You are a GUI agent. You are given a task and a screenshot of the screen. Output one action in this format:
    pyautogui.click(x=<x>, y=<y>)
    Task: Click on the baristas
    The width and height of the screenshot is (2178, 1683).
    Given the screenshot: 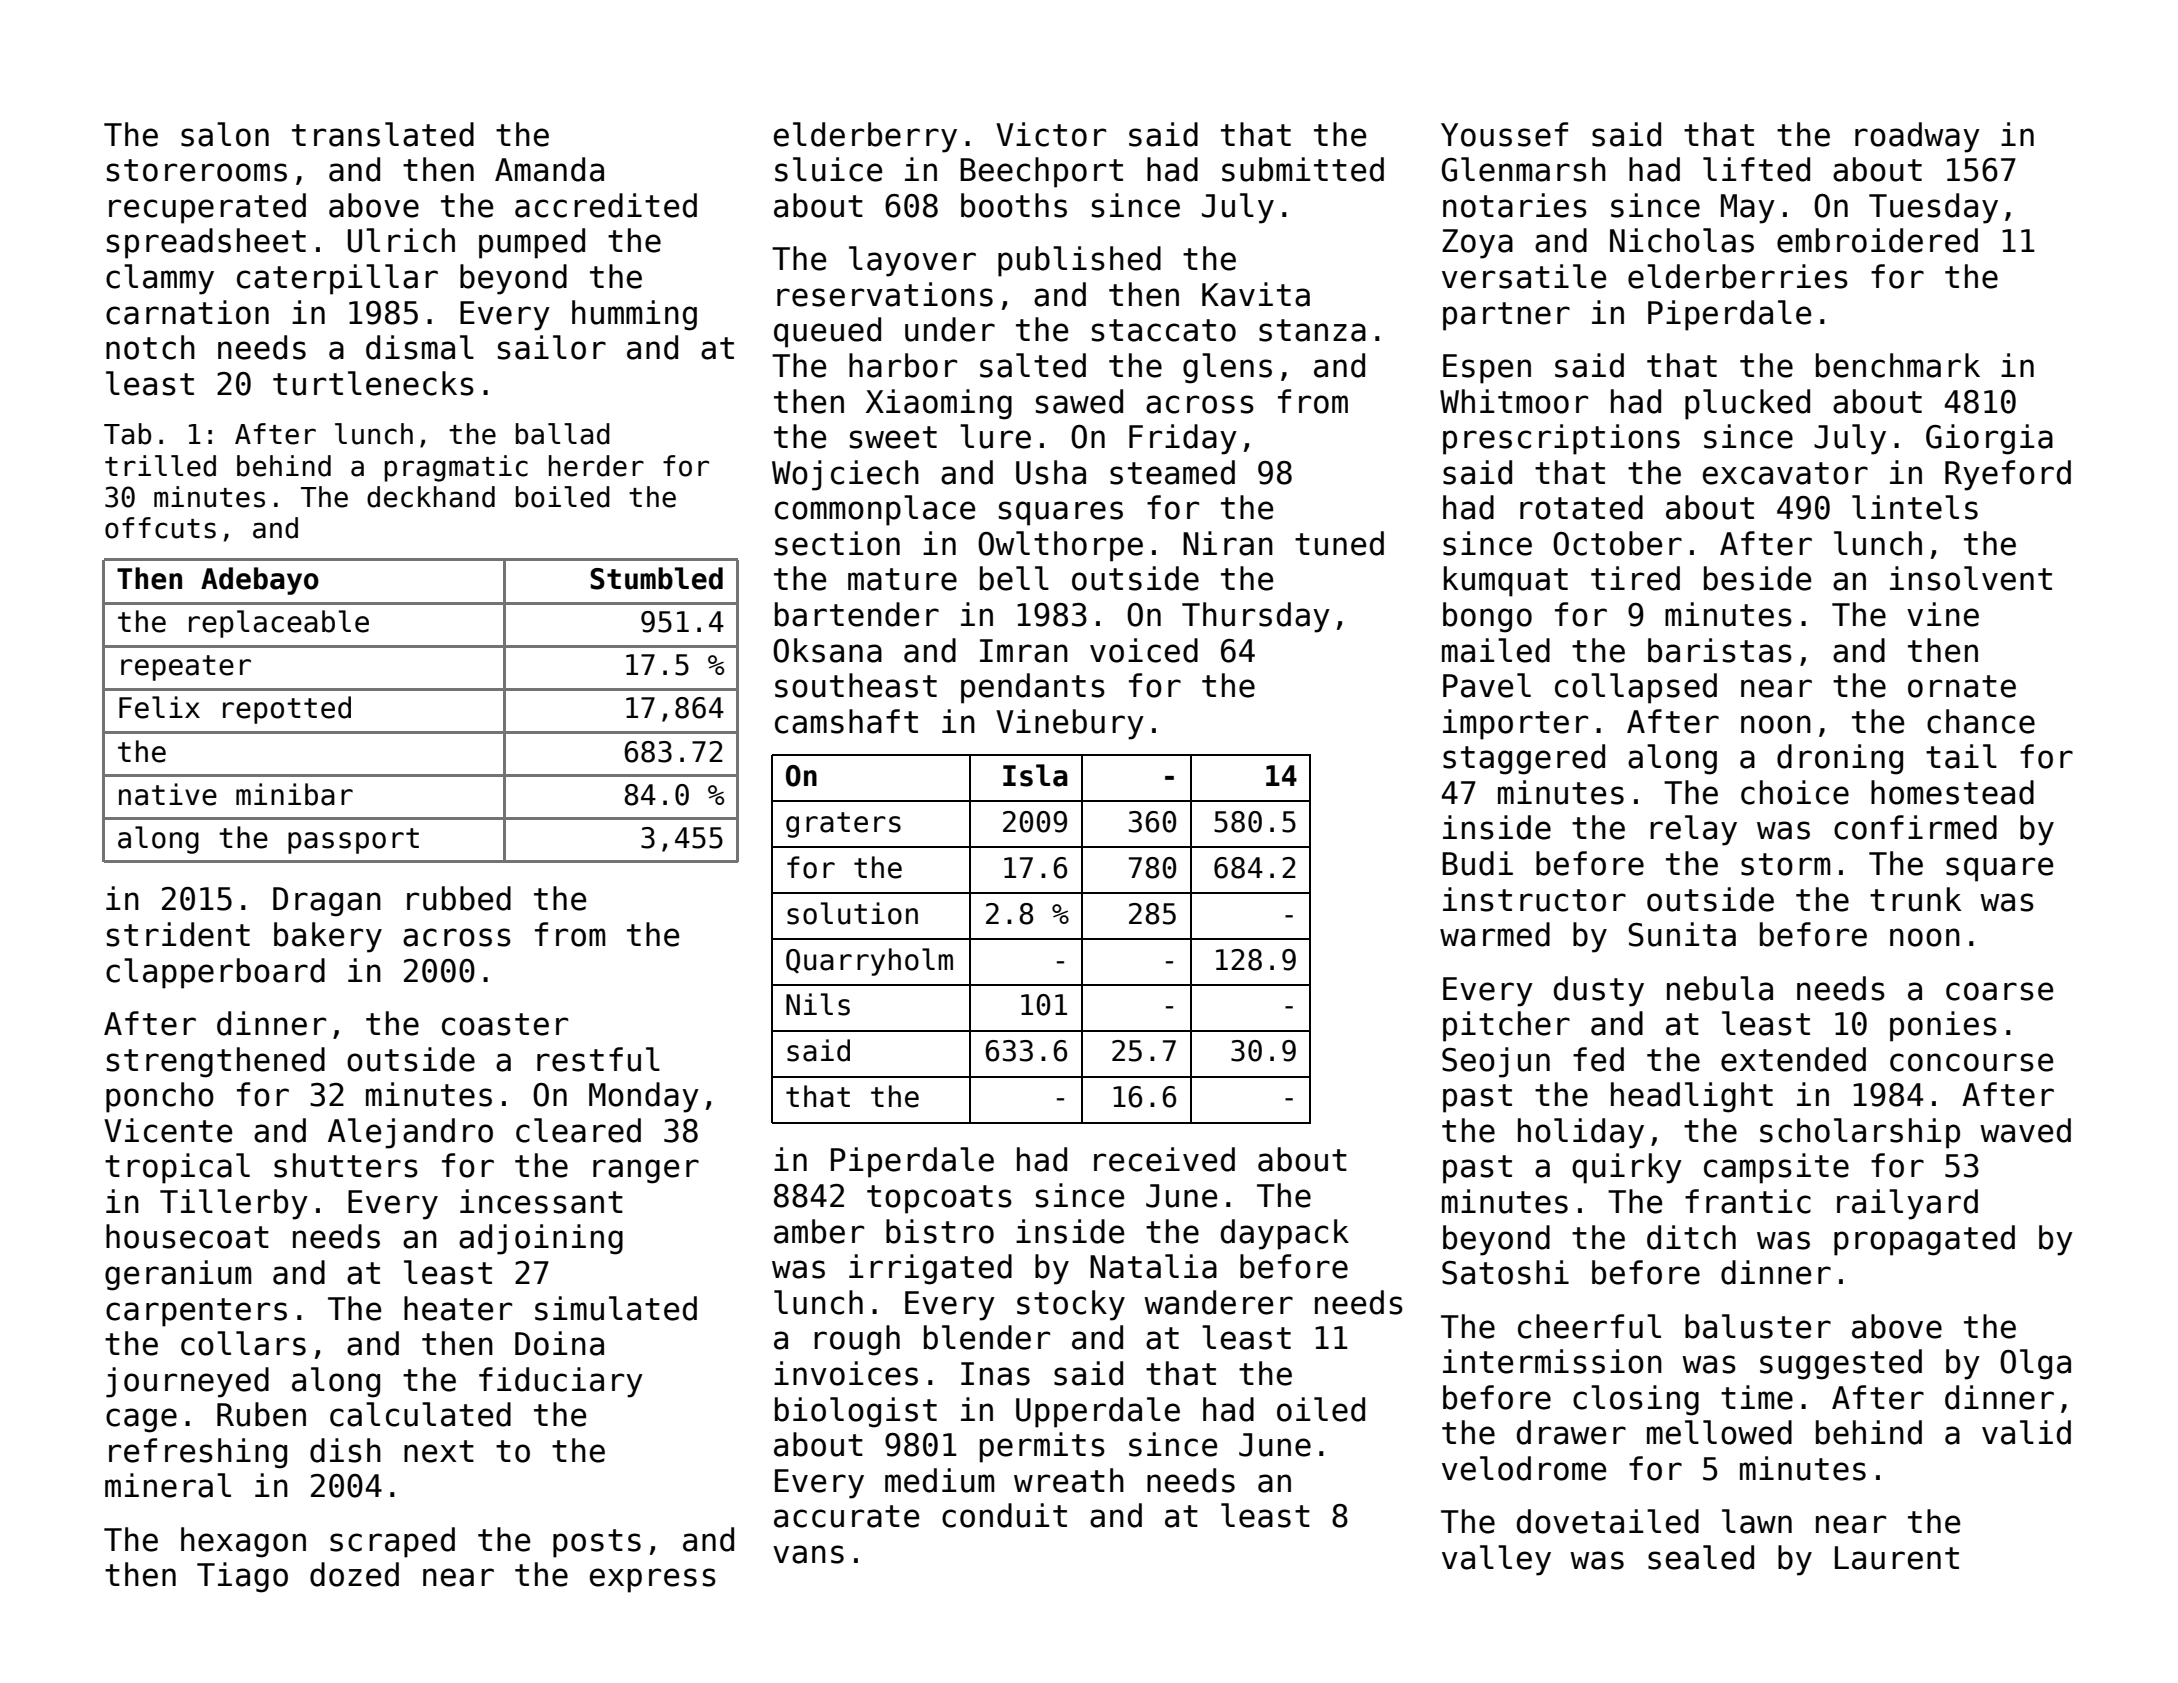 What is the action you would take?
    pyautogui.click(x=1720, y=650)
